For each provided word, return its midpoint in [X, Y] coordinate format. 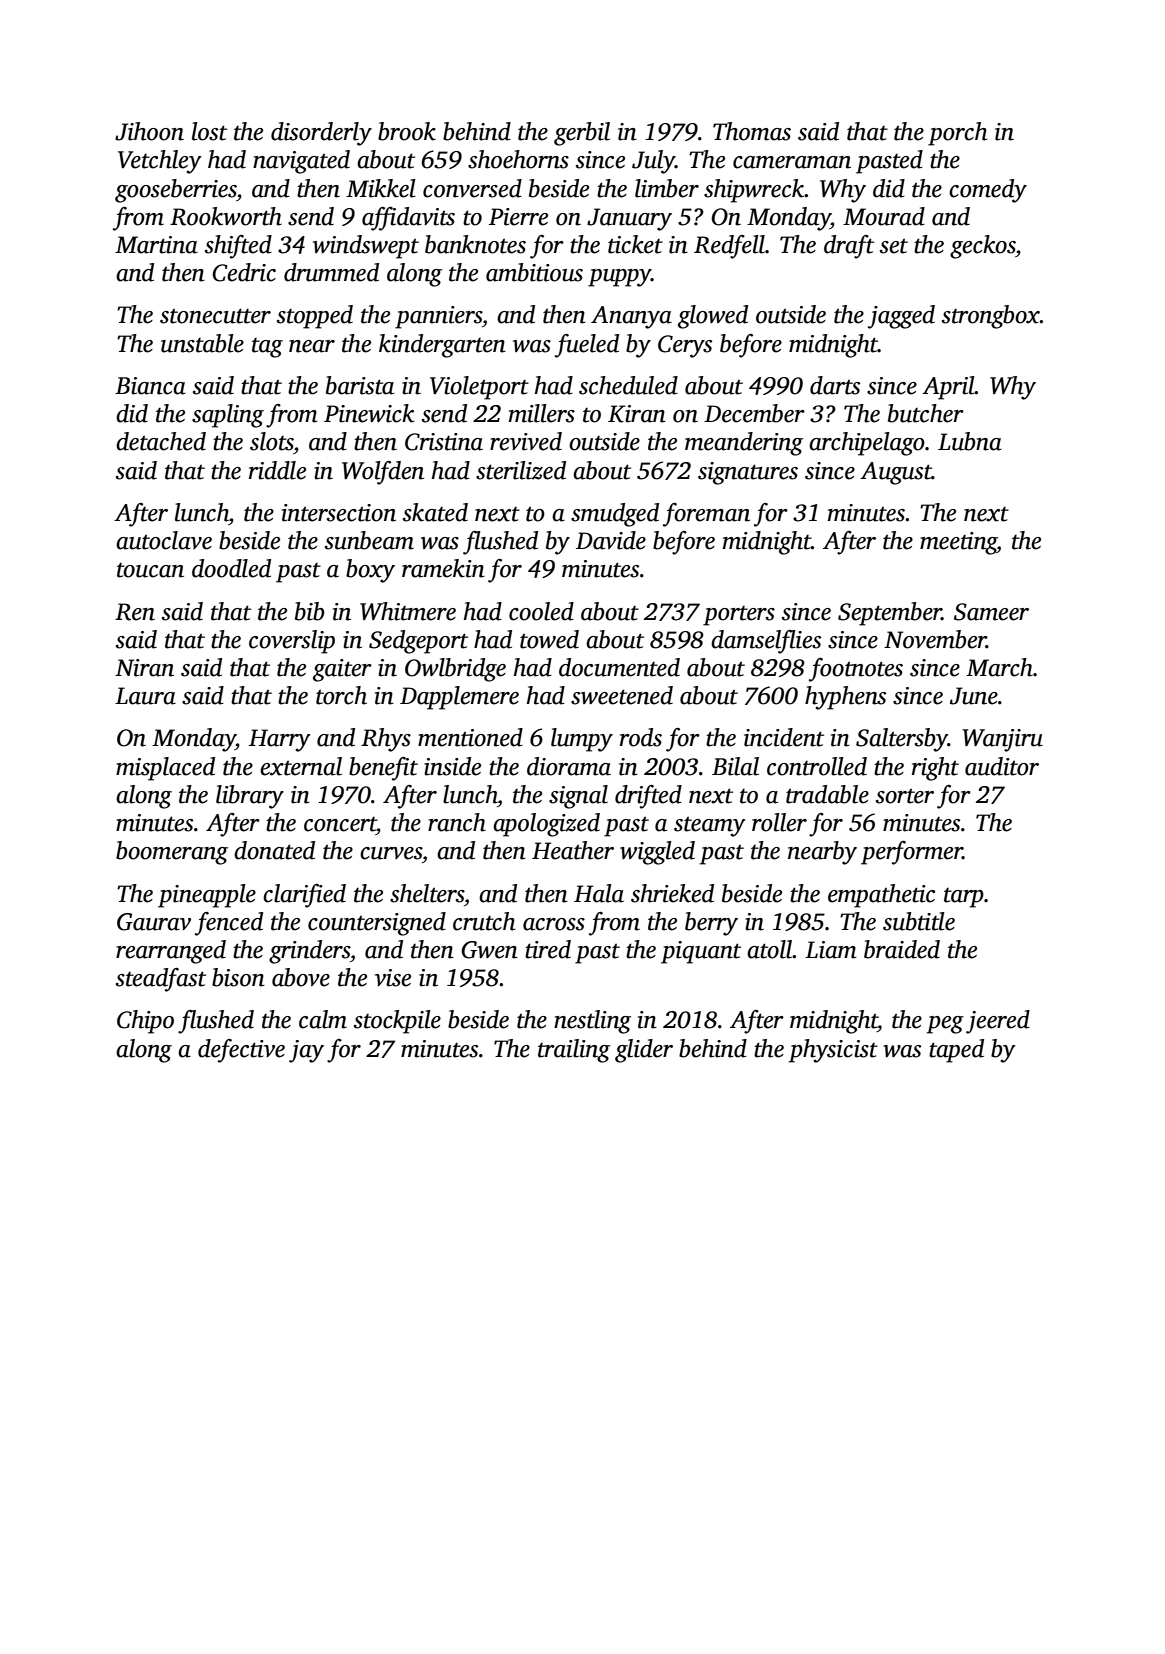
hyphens [845, 698]
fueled [587, 346]
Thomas [752, 131]
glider [644, 1051]
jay [306, 1051]
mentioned [470, 737]
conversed [472, 188]
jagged [901, 317]
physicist [833, 1051]
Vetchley [160, 162]
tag [267, 348]
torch [341, 695]
